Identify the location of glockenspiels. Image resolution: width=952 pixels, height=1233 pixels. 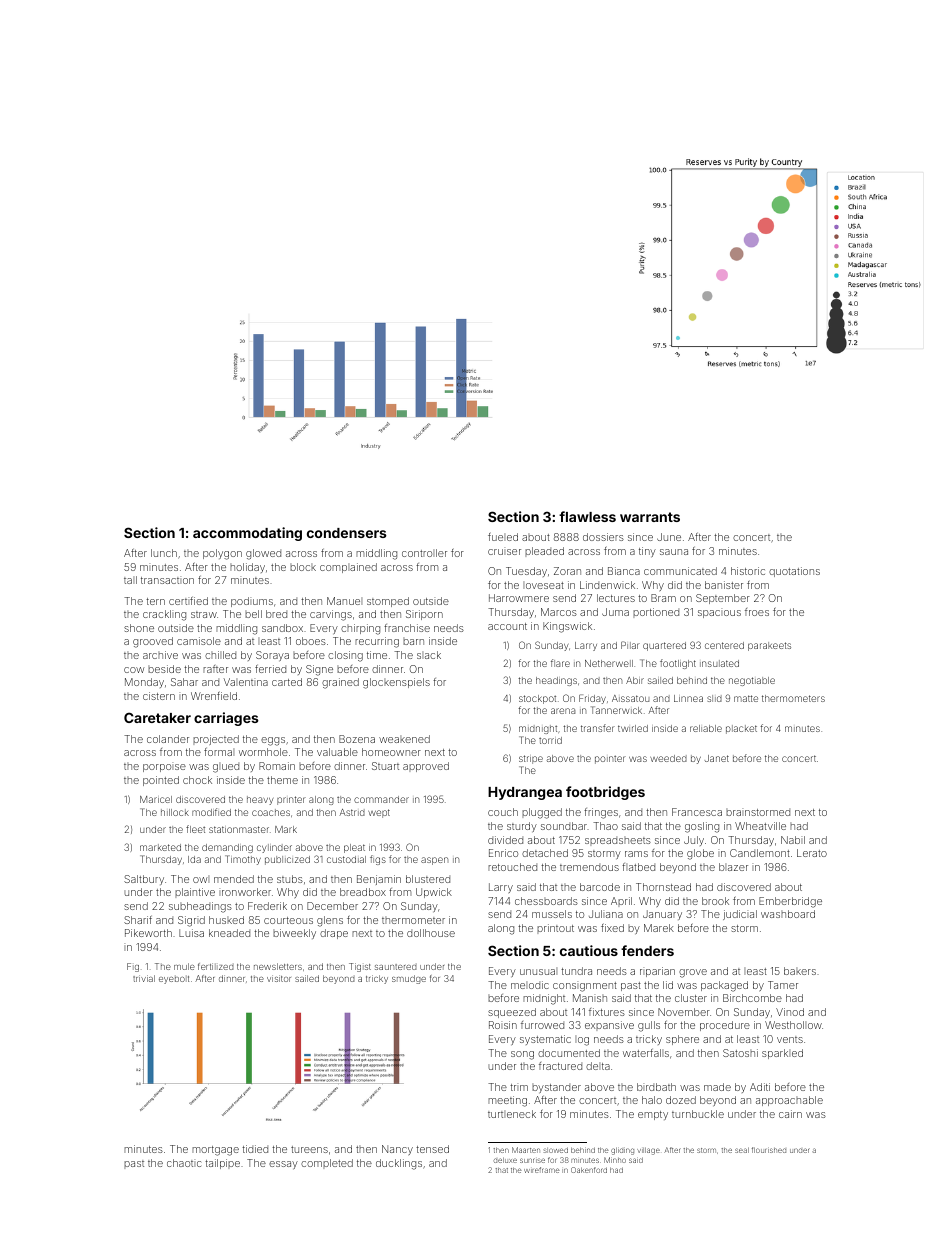
(396, 683).
